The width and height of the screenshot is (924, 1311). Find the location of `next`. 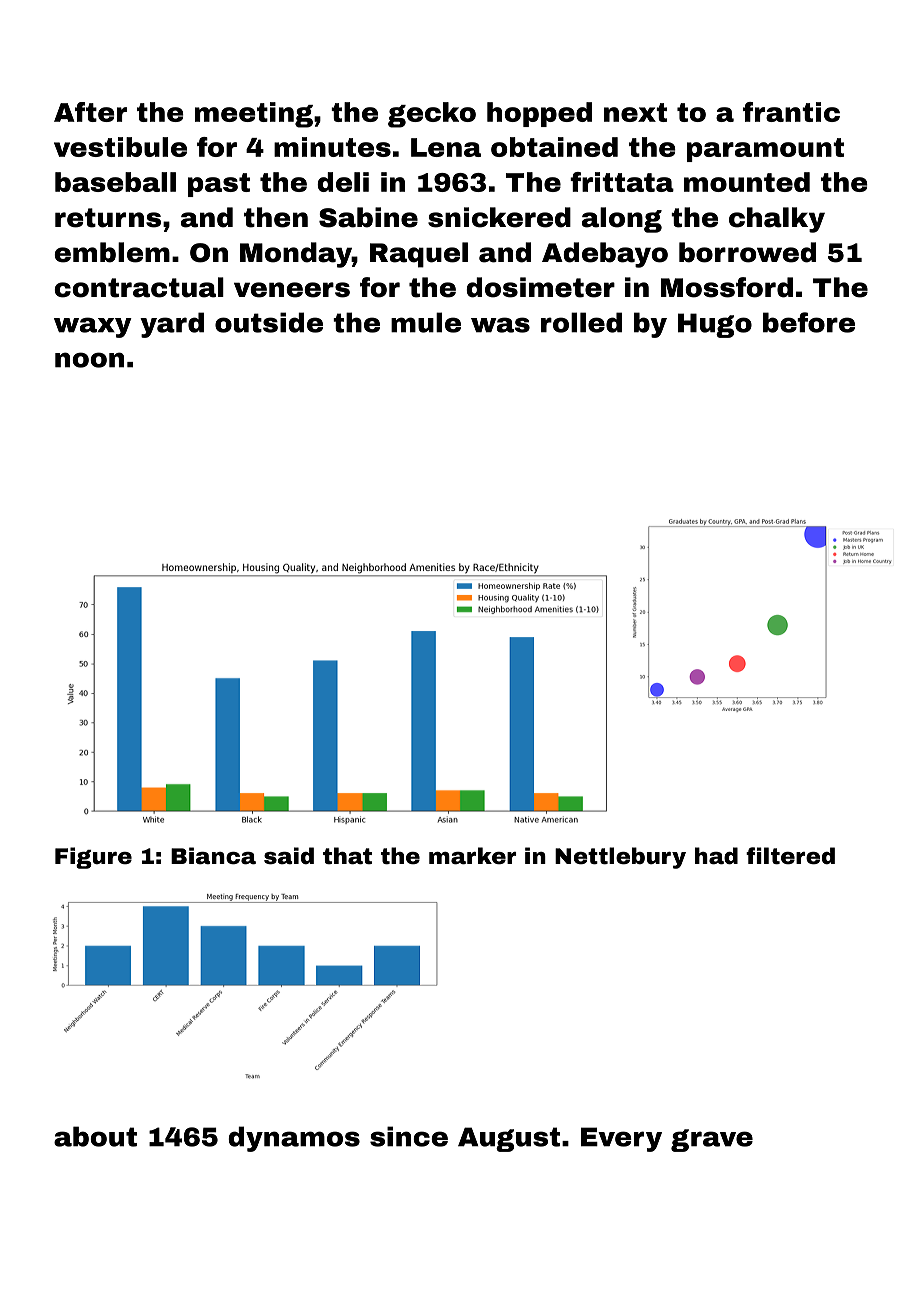

next is located at coordinates (635, 112).
